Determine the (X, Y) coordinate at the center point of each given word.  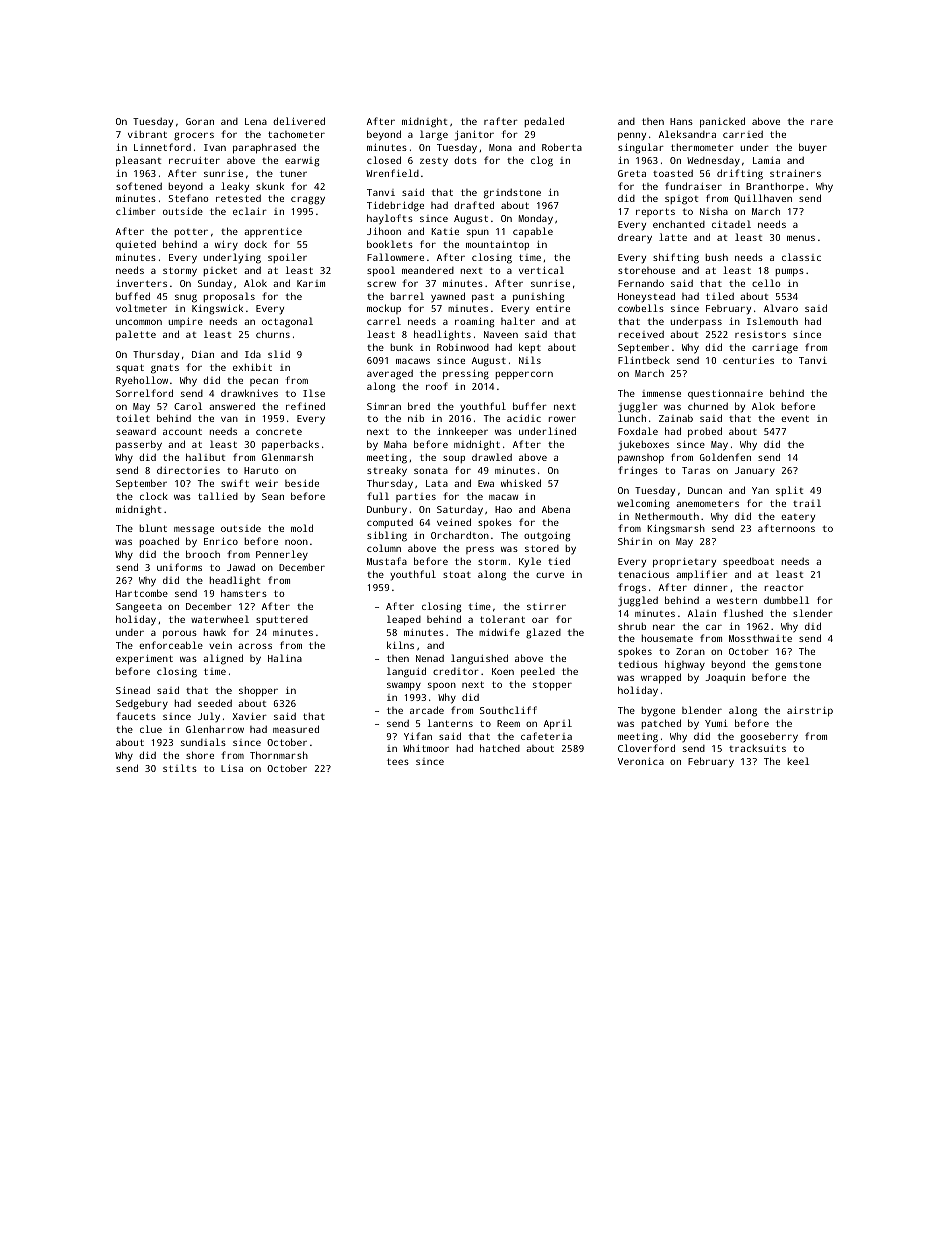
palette (136, 335)
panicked (722, 122)
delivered (299, 121)
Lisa (232, 768)
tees (398, 761)
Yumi (716, 723)
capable (533, 232)
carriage (775, 349)
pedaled (544, 122)
